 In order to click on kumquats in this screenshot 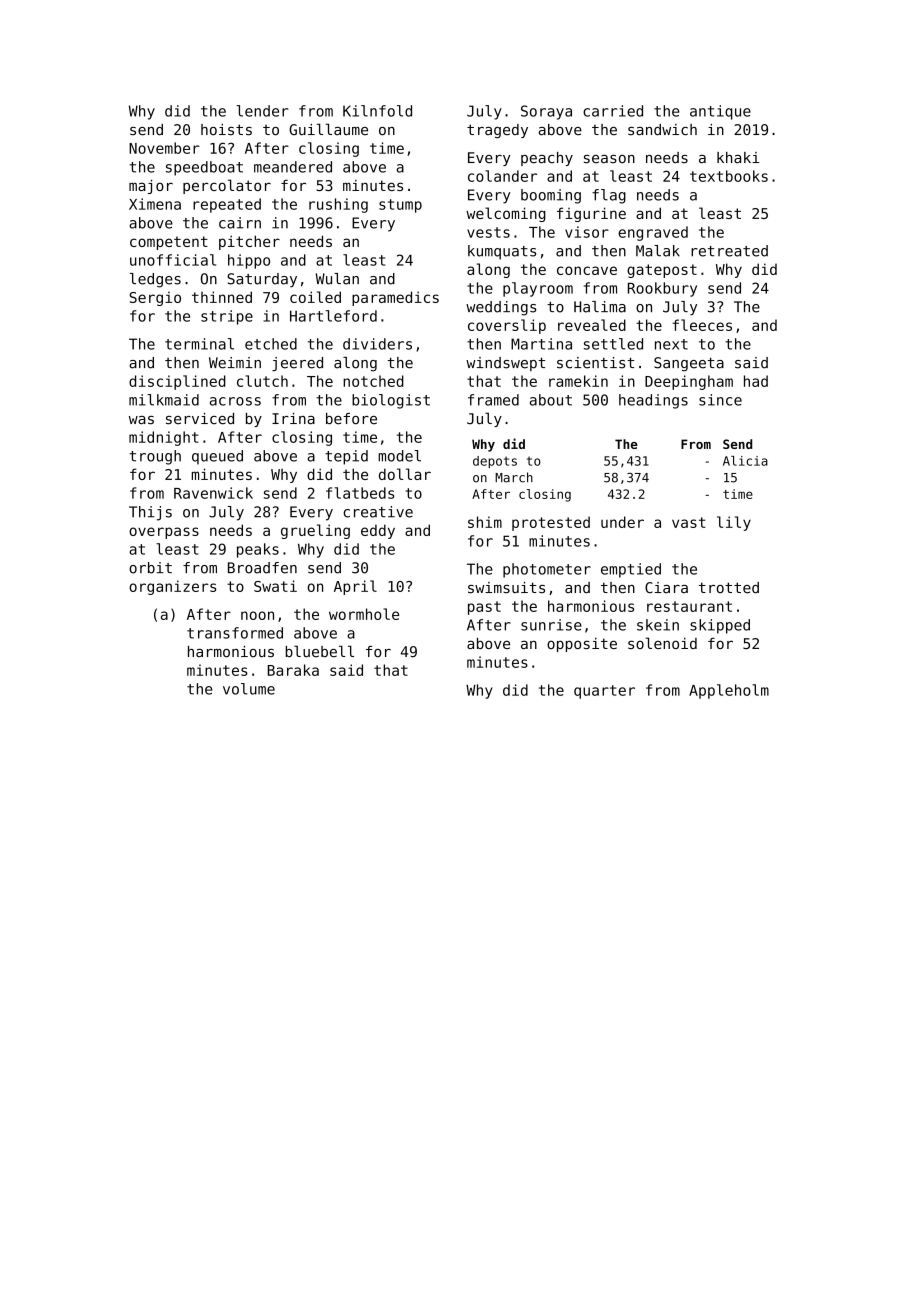, I will do `click(502, 252)`.
